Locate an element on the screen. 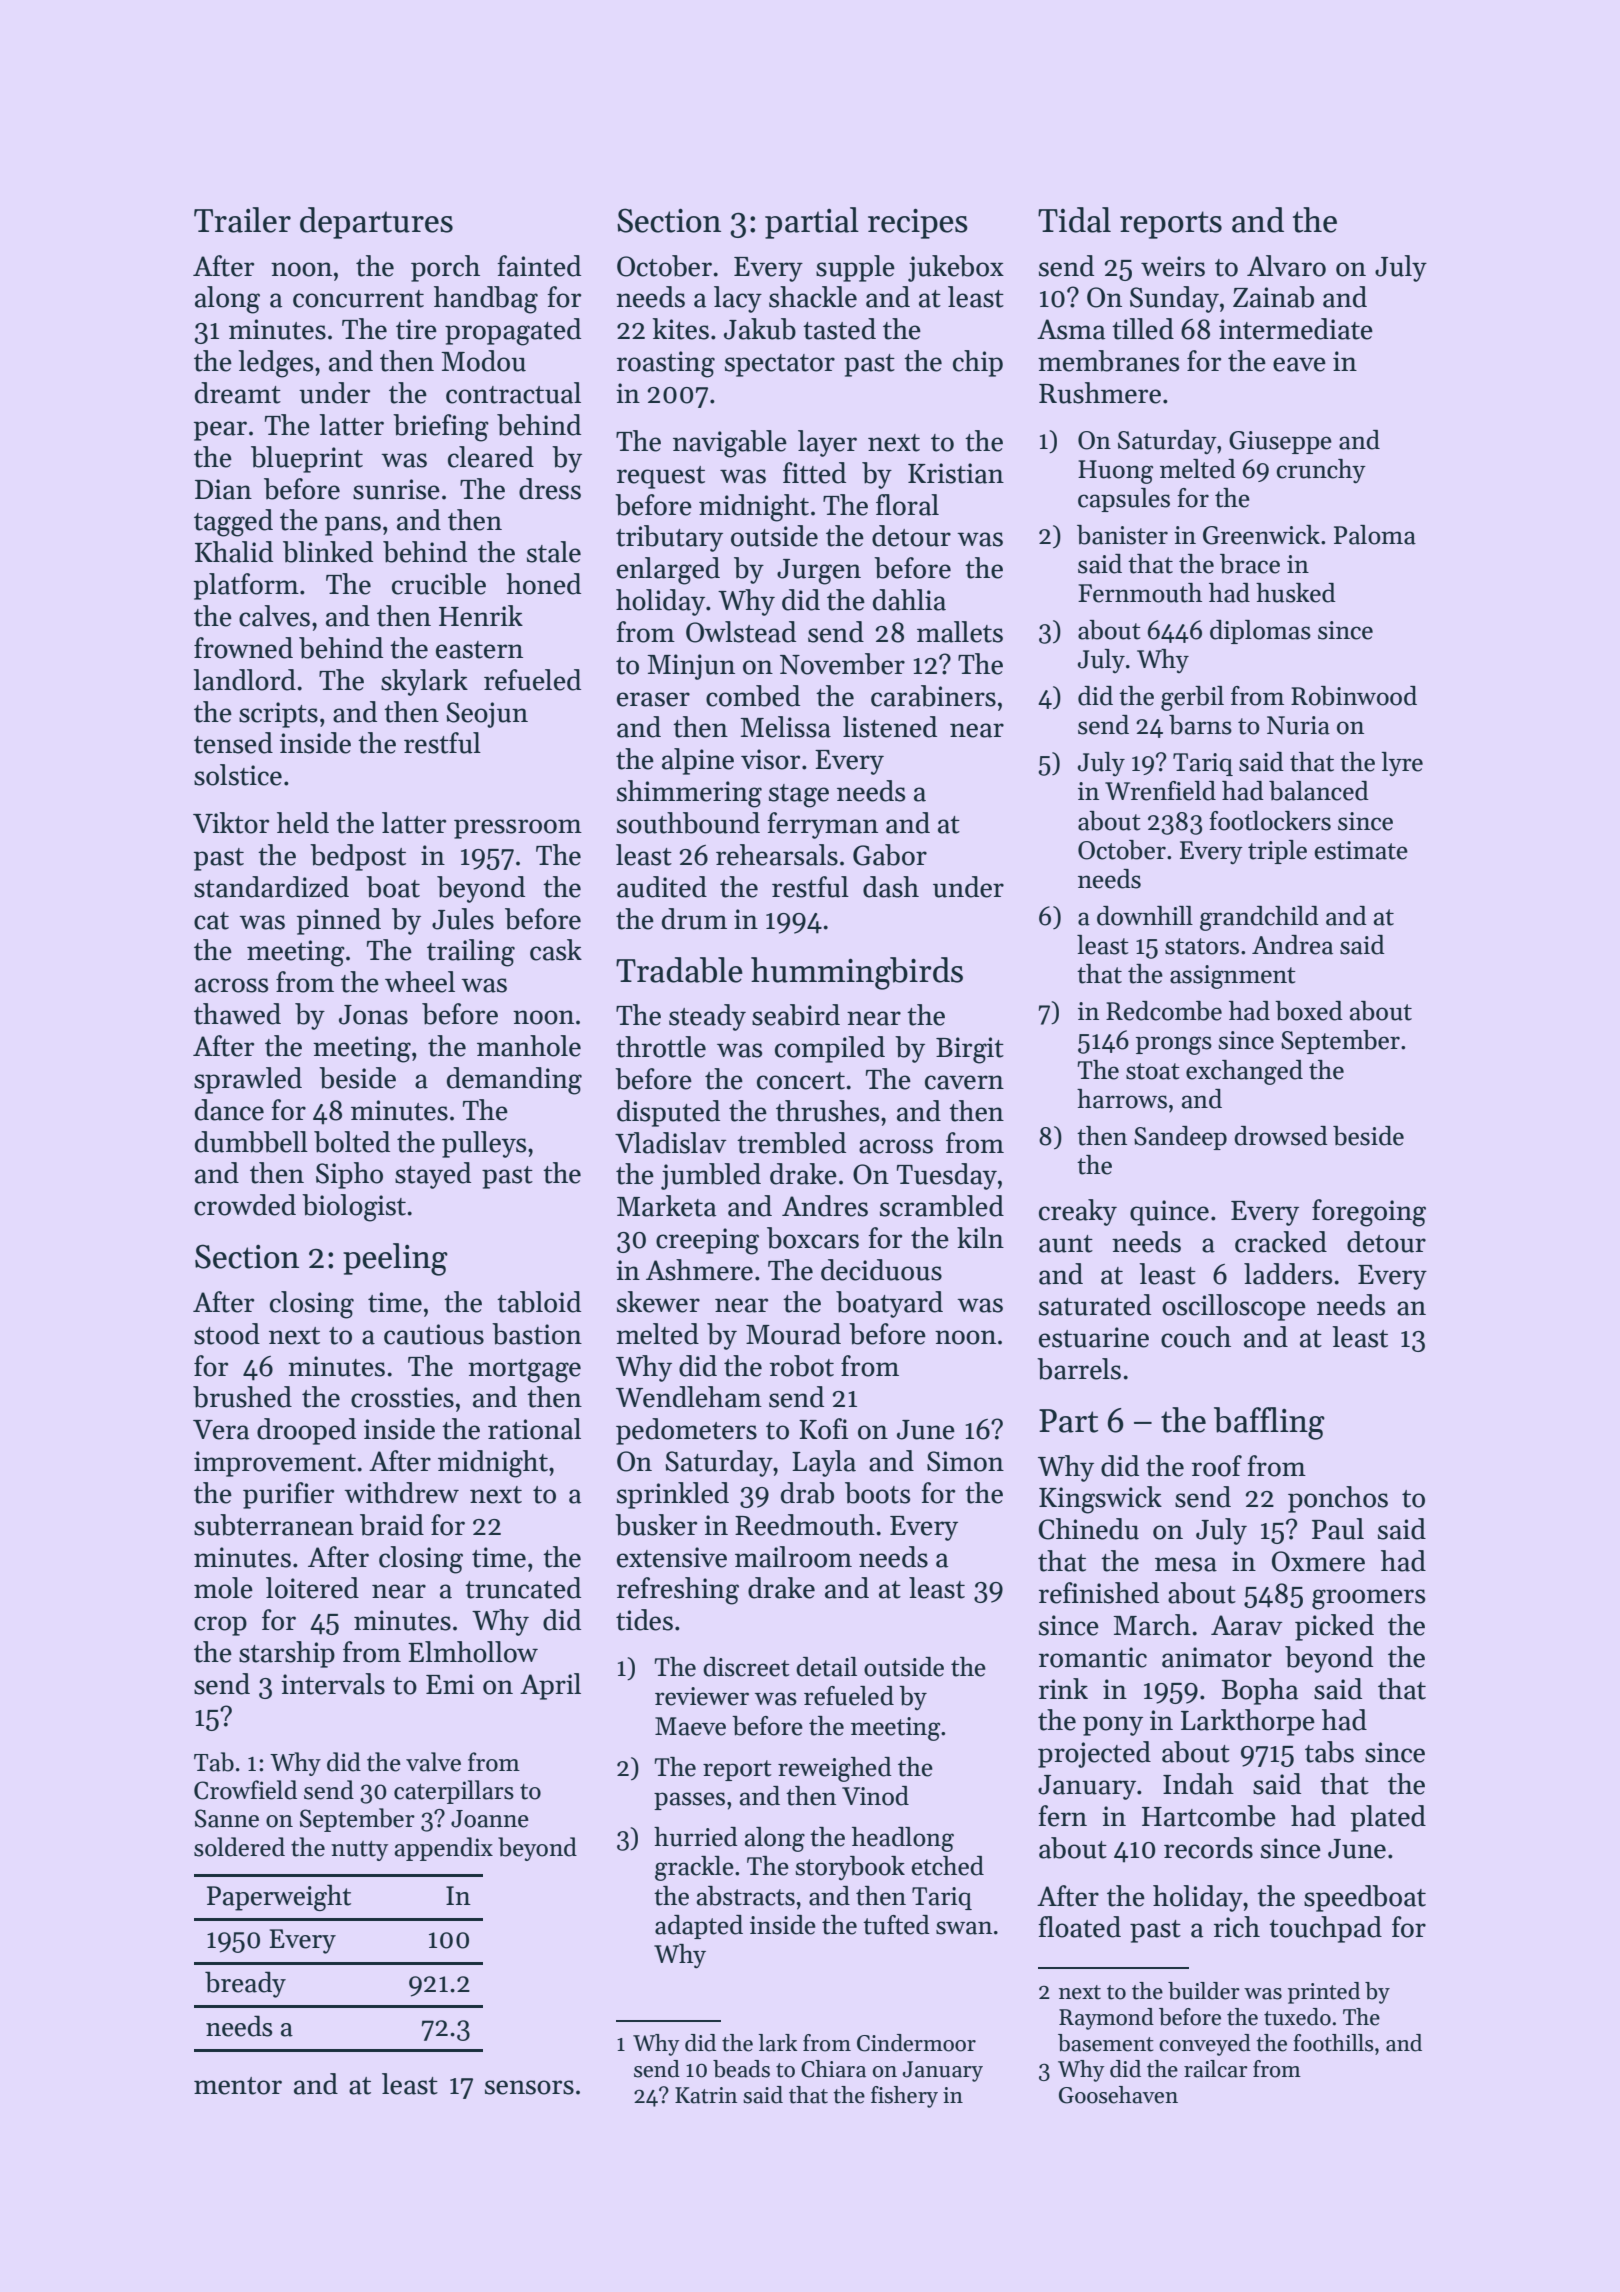  concert is located at coordinates (801, 1081).
